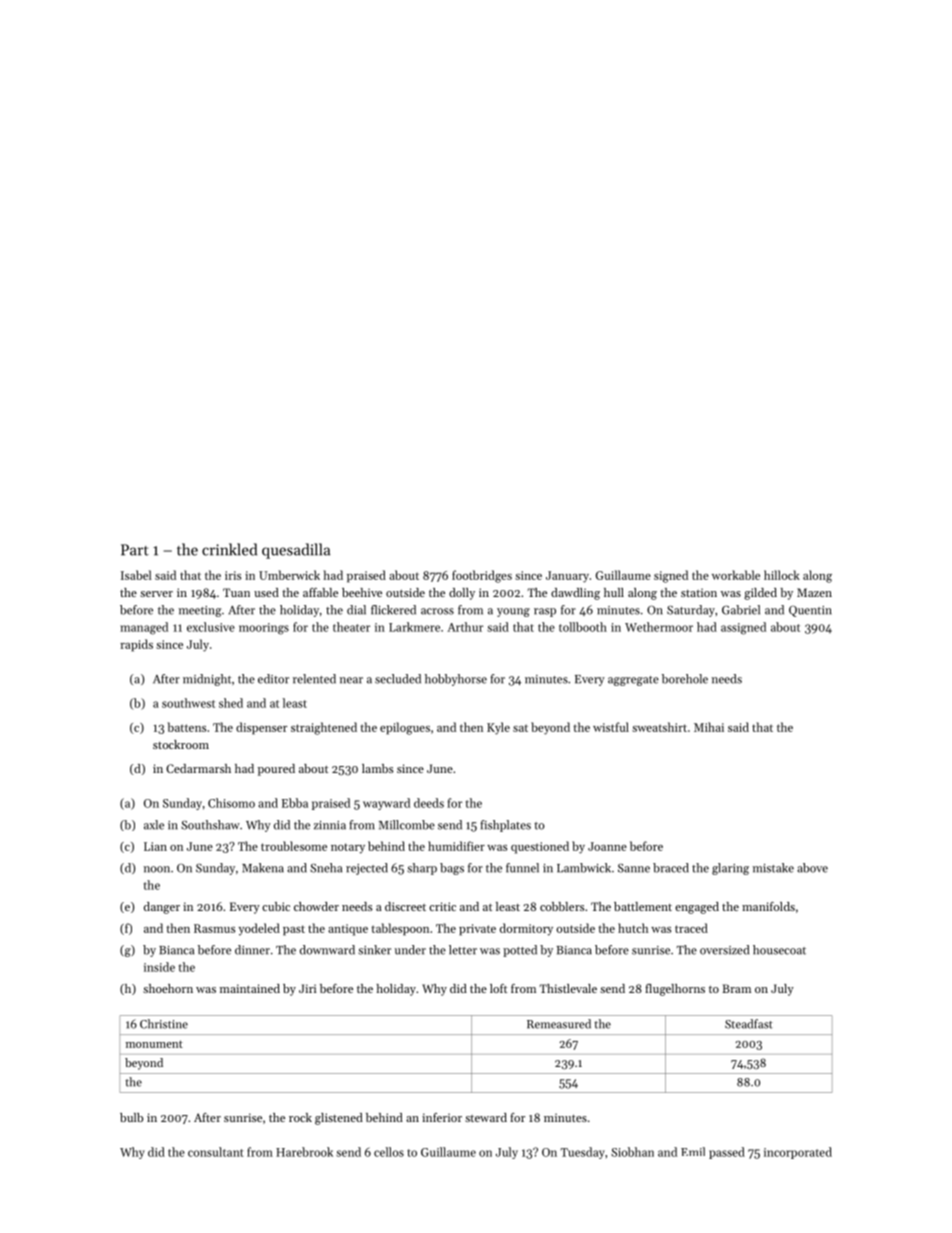 The width and height of the screenshot is (952, 1233). What do you see at coordinates (567, 577) in the screenshot?
I see `January` at bounding box center [567, 577].
